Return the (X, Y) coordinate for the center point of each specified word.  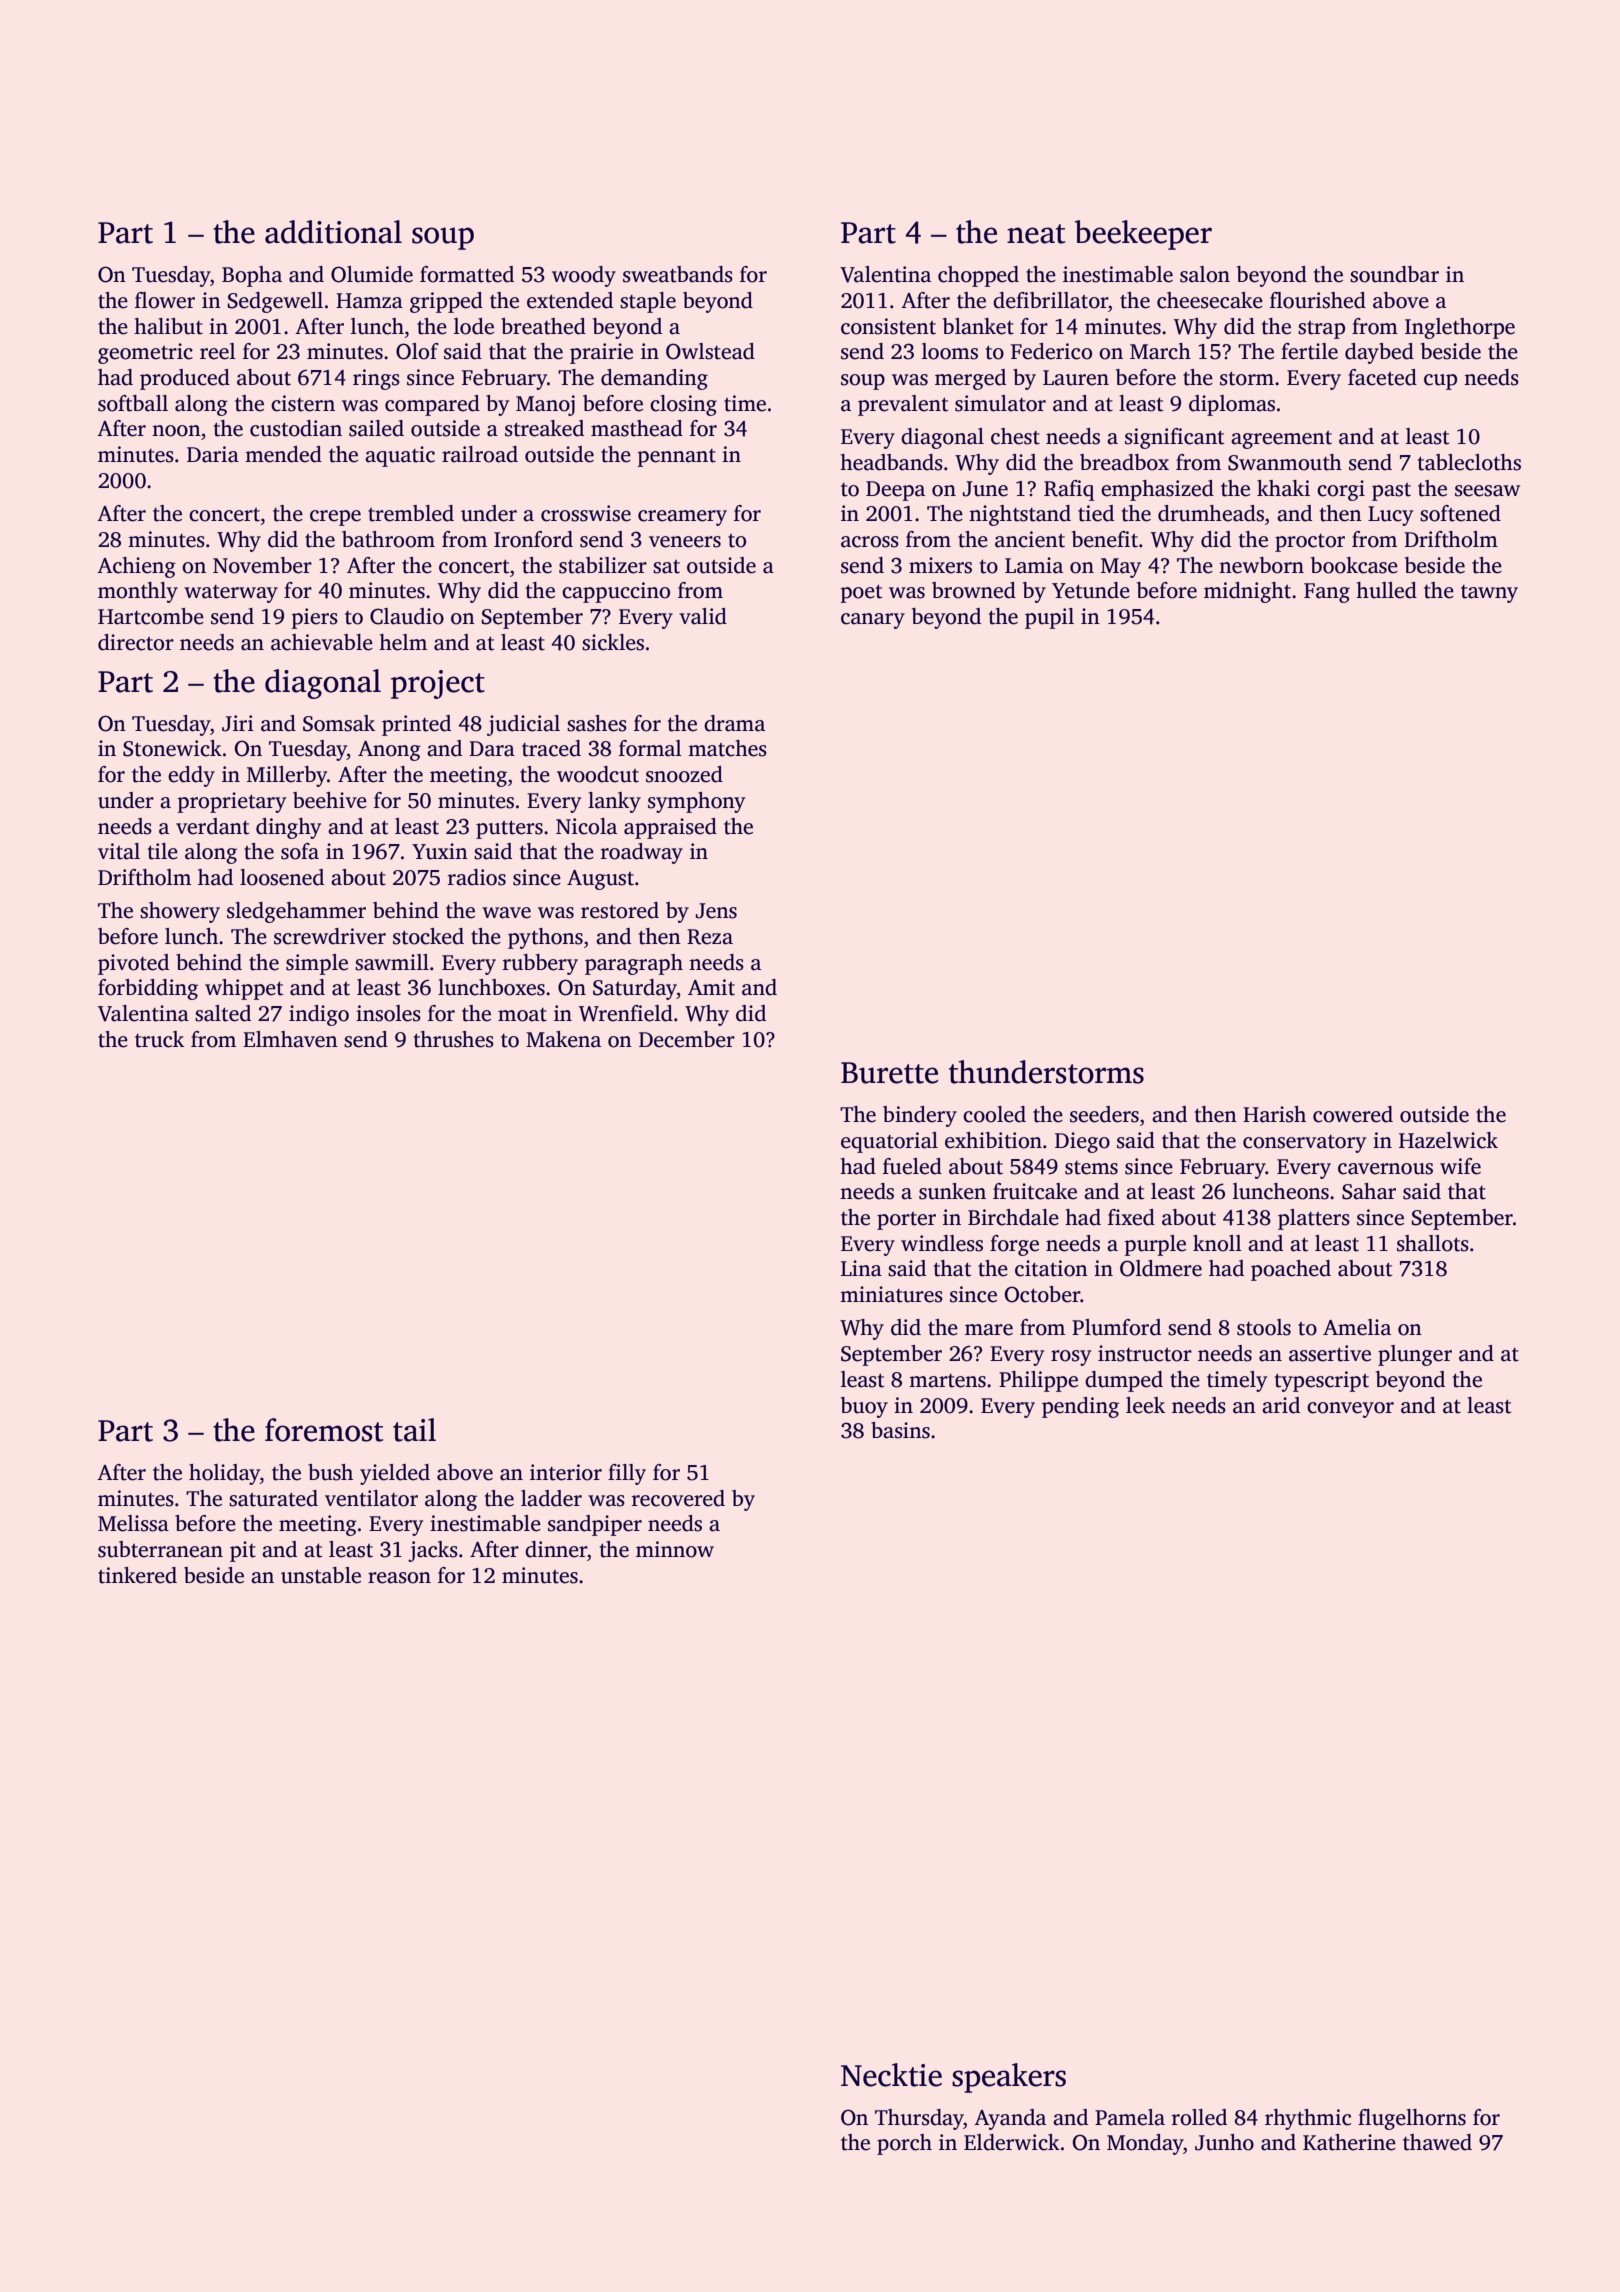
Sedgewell (275, 302)
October (1042, 1294)
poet (861, 594)
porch (904, 2144)
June (985, 489)
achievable (322, 642)
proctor (1310, 543)
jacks (433, 1551)
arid (1281, 1405)
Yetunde (1091, 590)
